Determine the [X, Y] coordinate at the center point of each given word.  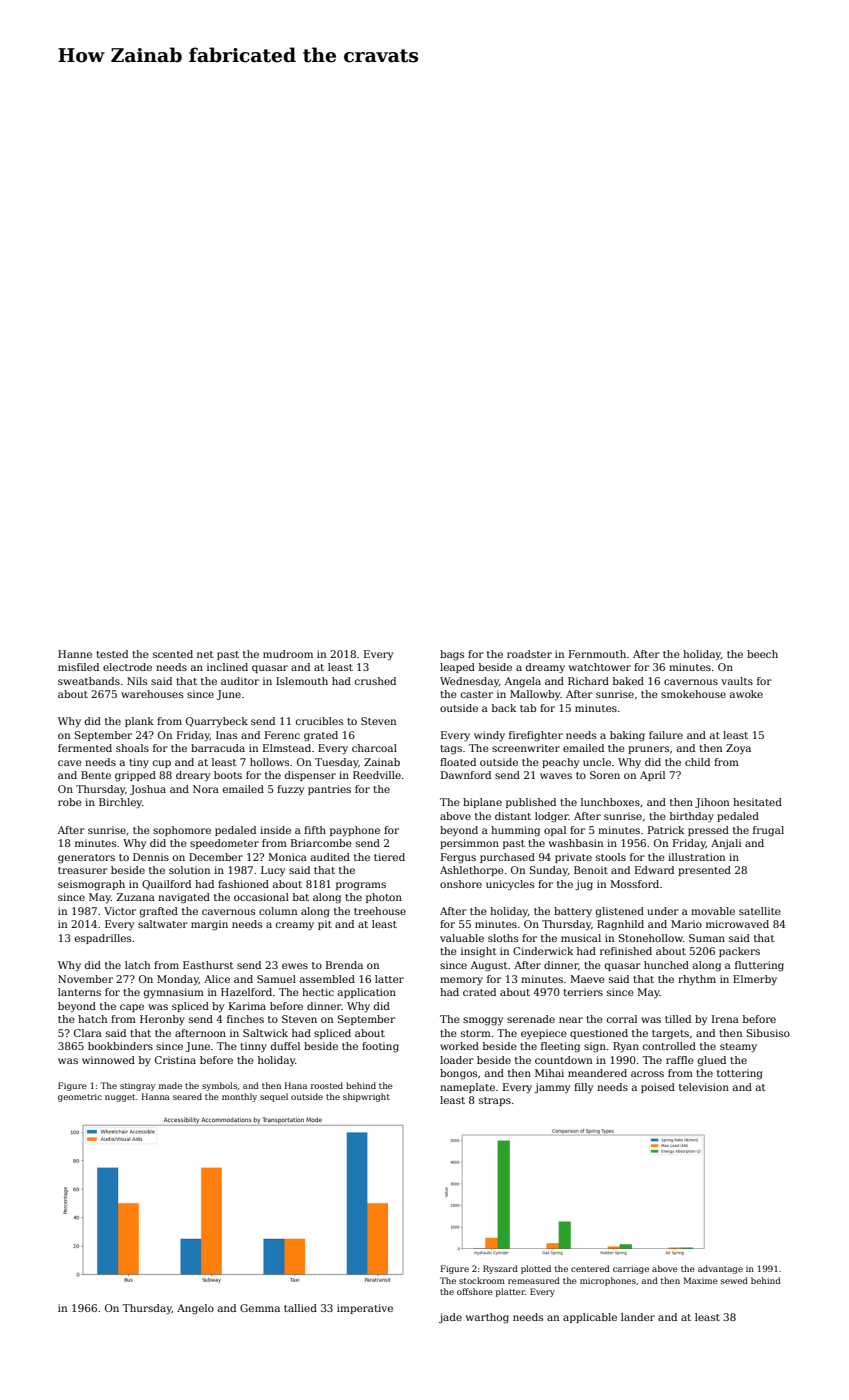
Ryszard [500, 1269]
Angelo [195, 1309]
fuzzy [290, 790]
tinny [253, 1047]
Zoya [738, 749]
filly [583, 1088]
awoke [746, 694]
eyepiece [544, 1034]
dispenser [310, 776]
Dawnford [466, 775]
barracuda [218, 748]
